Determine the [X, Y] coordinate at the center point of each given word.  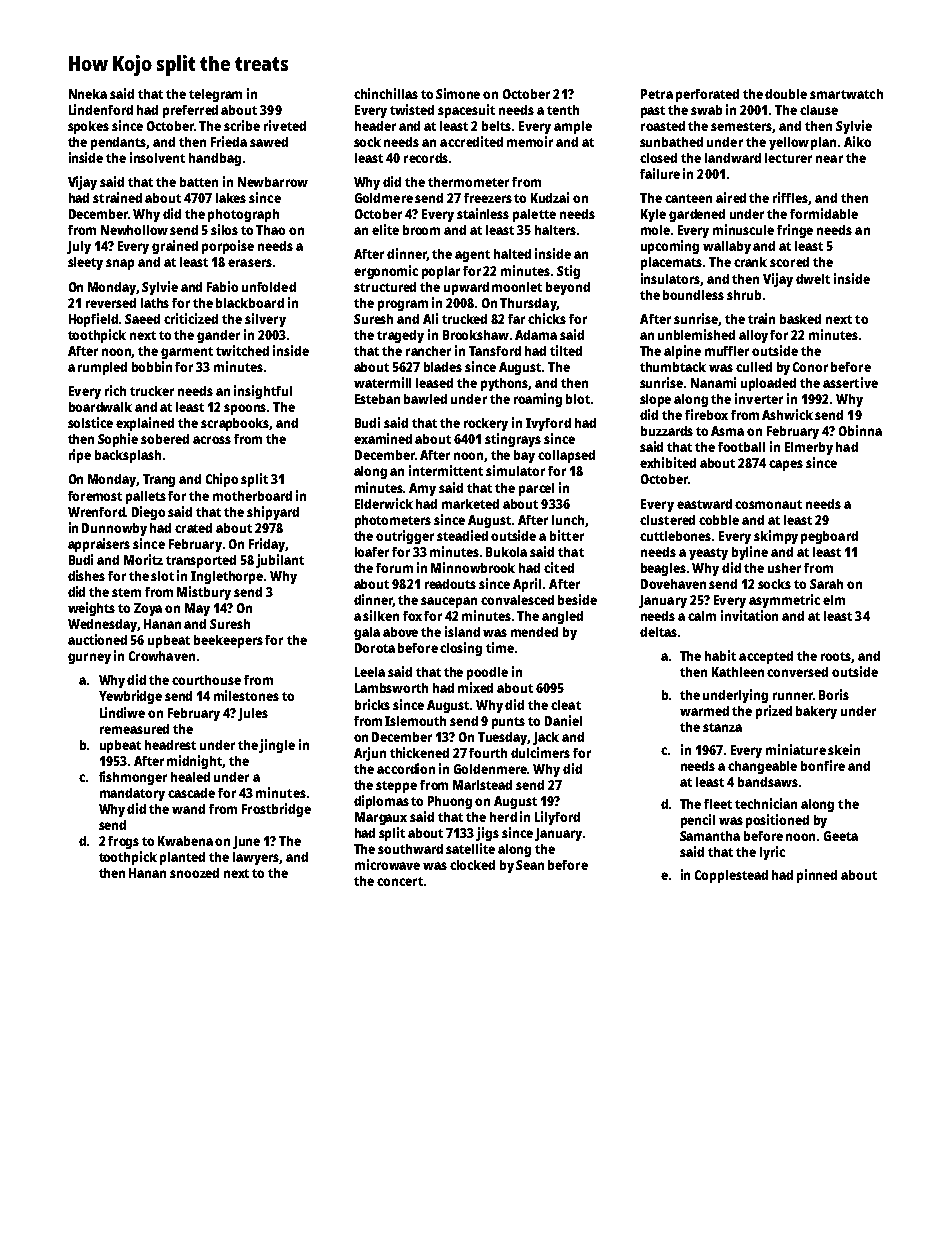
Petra [657, 94]
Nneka [88, 94]
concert [400, 881]
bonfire [823, 765]
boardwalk [100, 407]
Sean [530, 865]
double [786, 94]
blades [443, 367]
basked [800, 319]
